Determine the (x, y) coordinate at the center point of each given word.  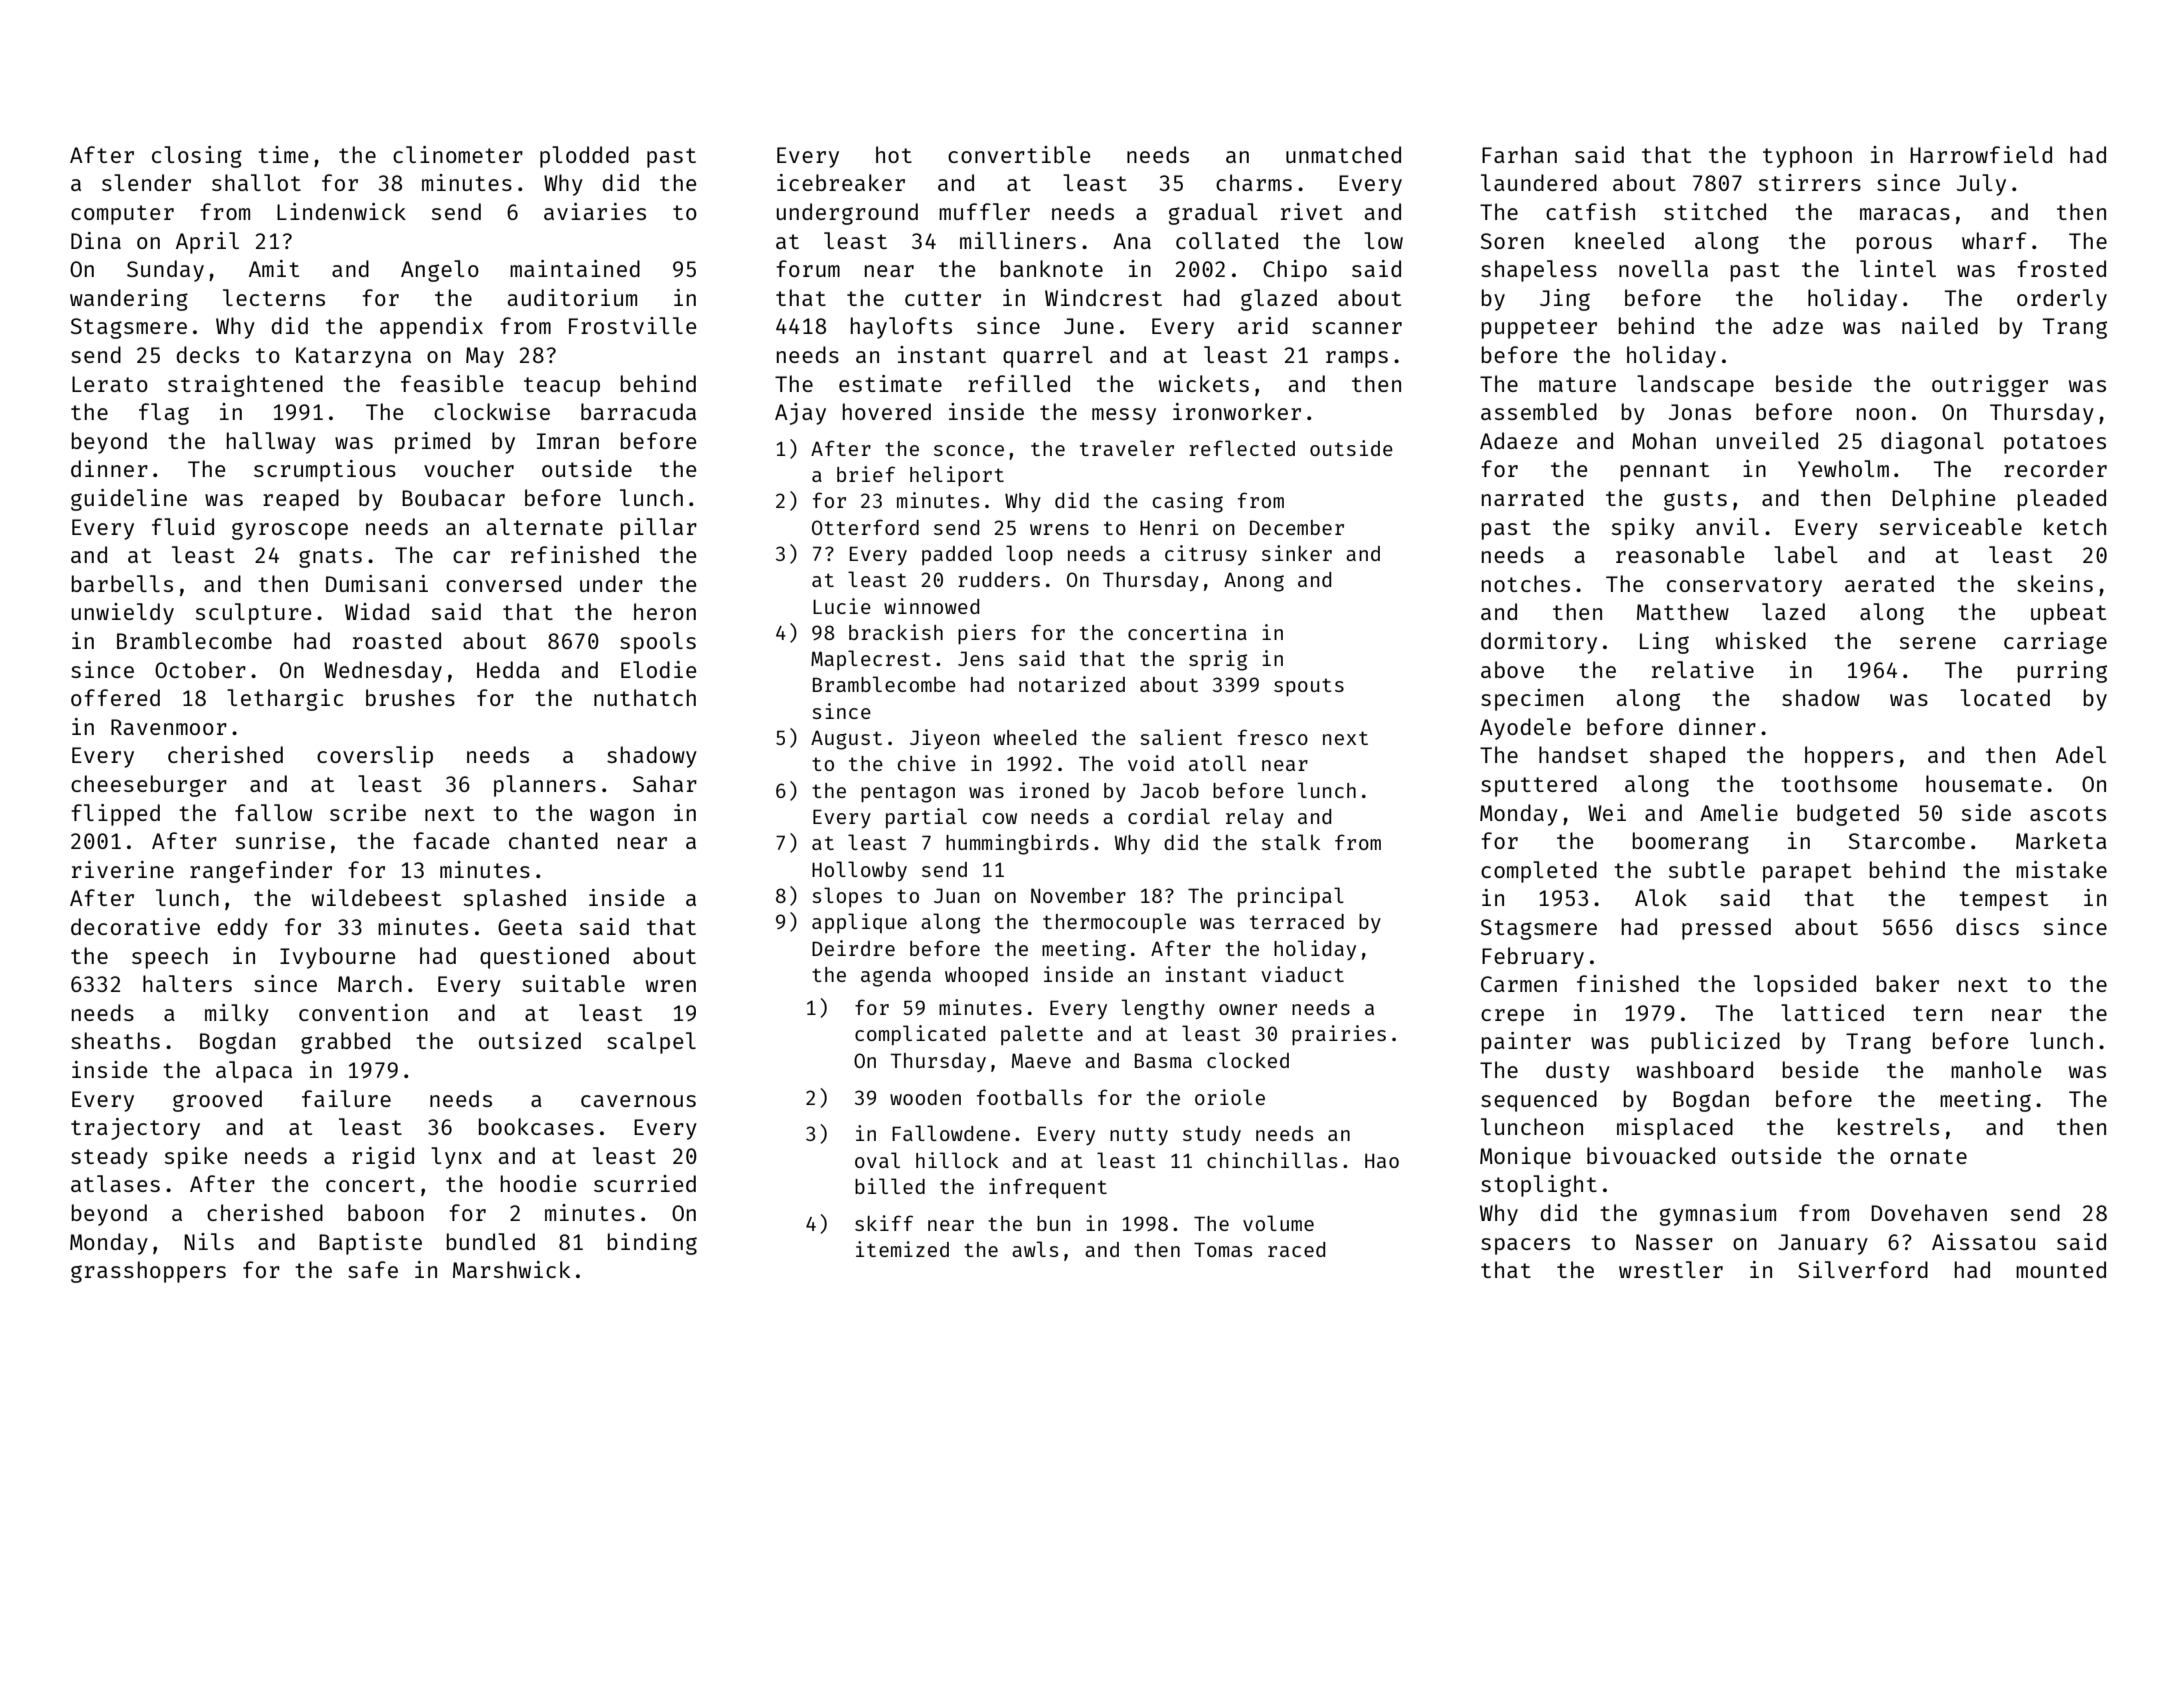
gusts (1695, 501)
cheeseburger (149, 786)
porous (1894, 245)
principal (1291, 897)
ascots (2068, 813)
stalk (1291, 842)
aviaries (595, 211)
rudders (999, 579)
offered (115, 697)
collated (1227, 240)
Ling (1664, 643)
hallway (271, 443)
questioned (544, 958)
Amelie (1739, 812)
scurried (645, 1183)
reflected (1242, 448)
